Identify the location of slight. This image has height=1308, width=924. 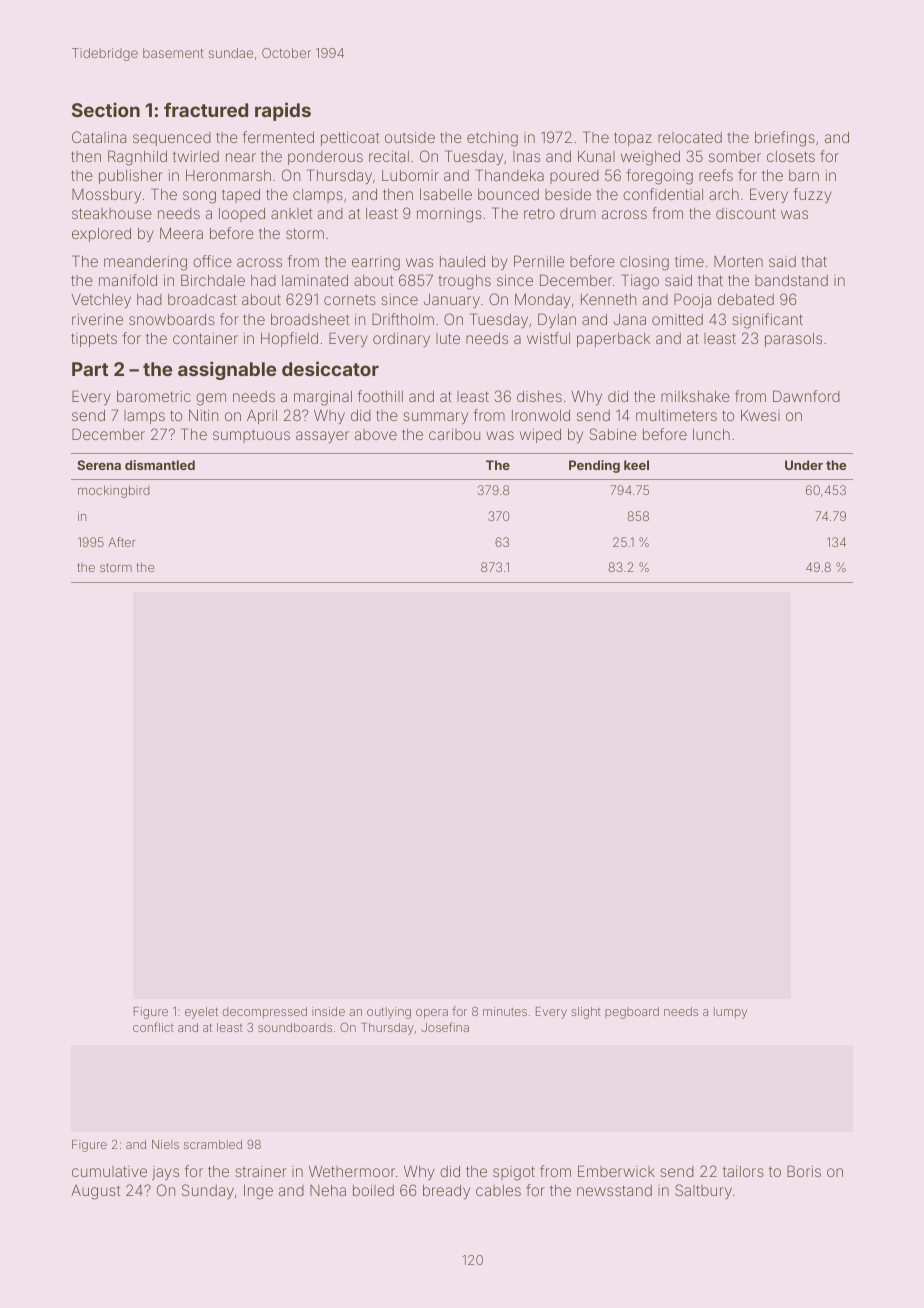
(586, 1013).
